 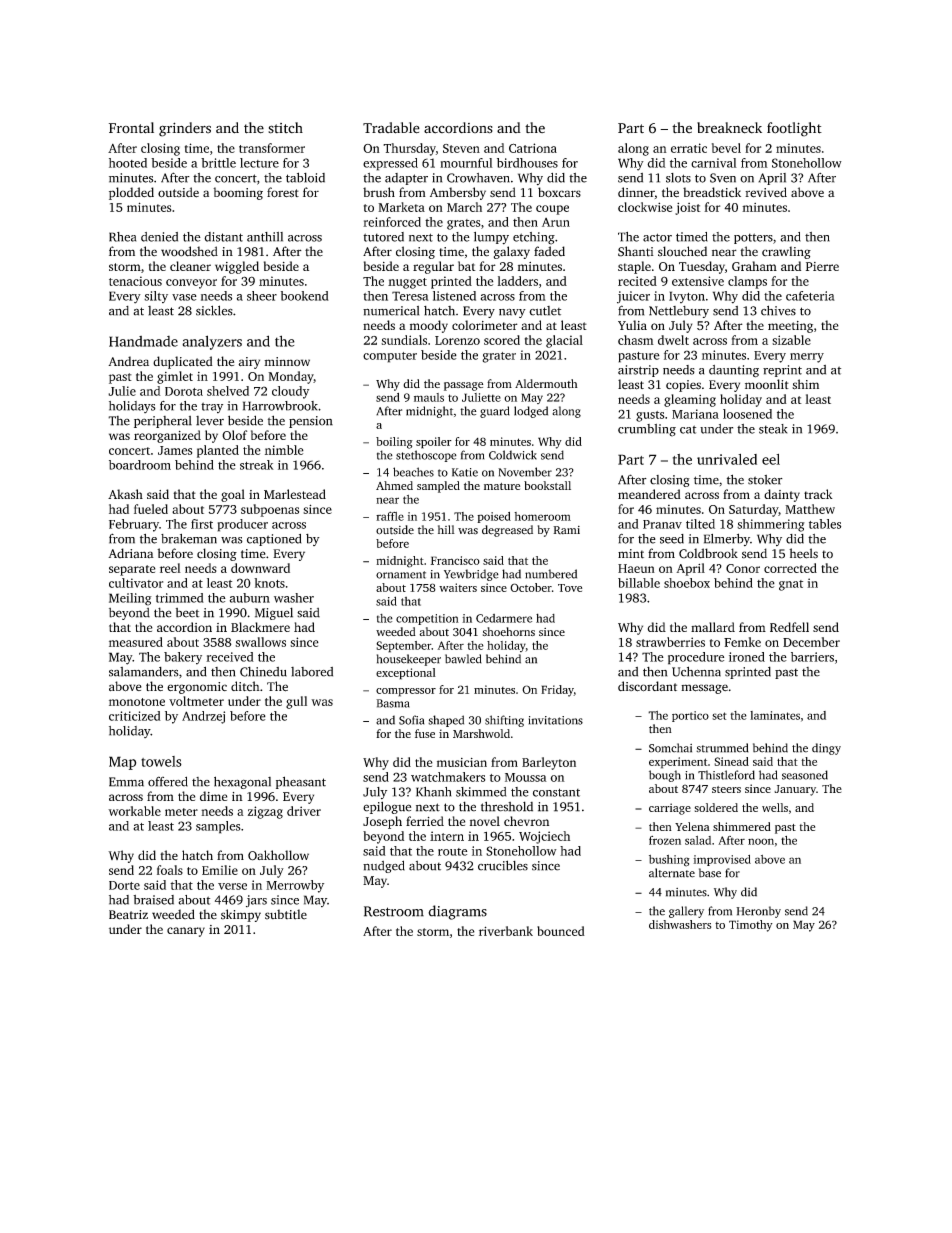 What do you see at coordinates (455, 560) in the document?
I see `Francisco` at bounding box center [455, 560].
